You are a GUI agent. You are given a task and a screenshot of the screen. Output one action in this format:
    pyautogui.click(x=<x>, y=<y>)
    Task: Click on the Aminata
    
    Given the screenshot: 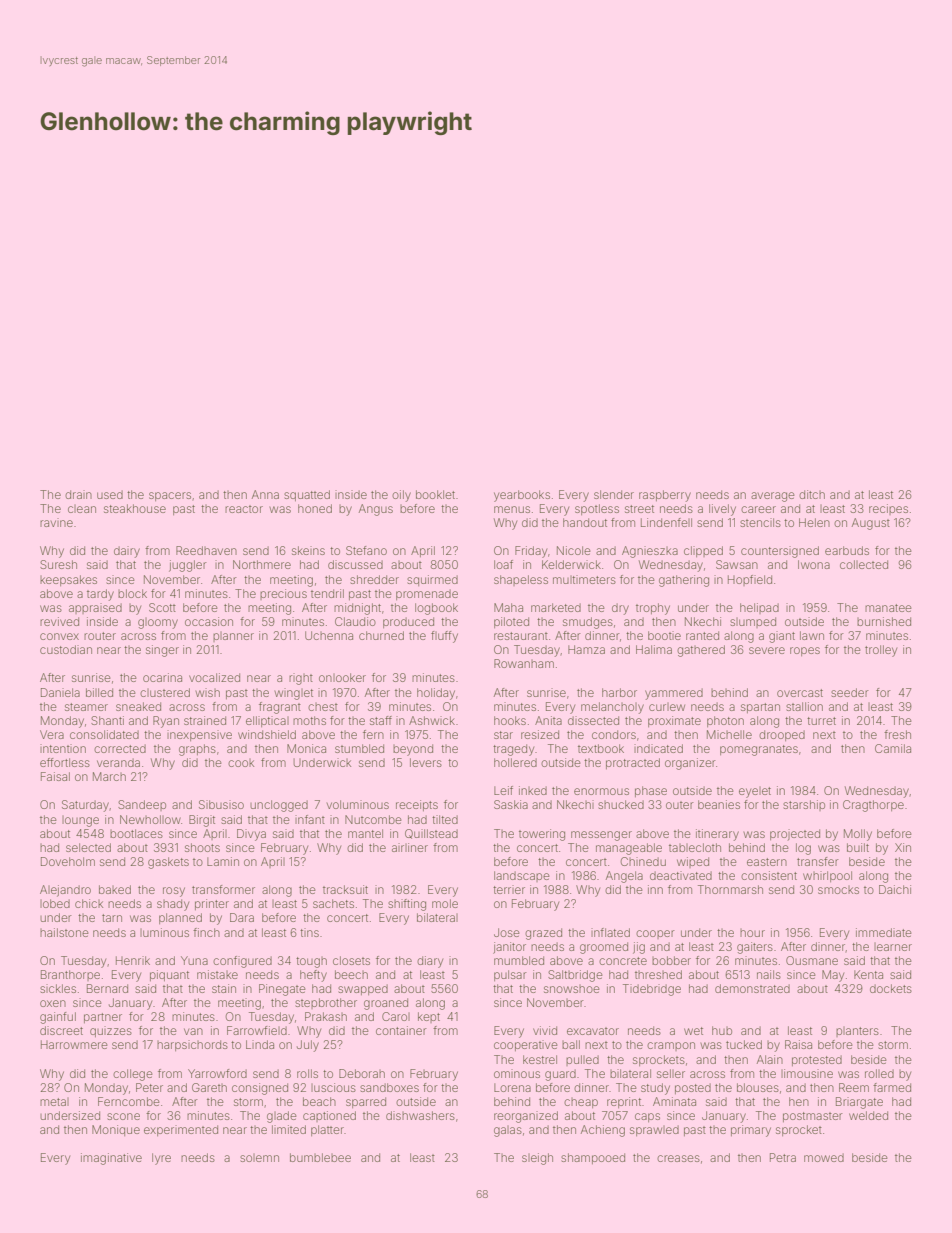 What is the action you would take?
    pyautogui.click(x=674, y=1101)
